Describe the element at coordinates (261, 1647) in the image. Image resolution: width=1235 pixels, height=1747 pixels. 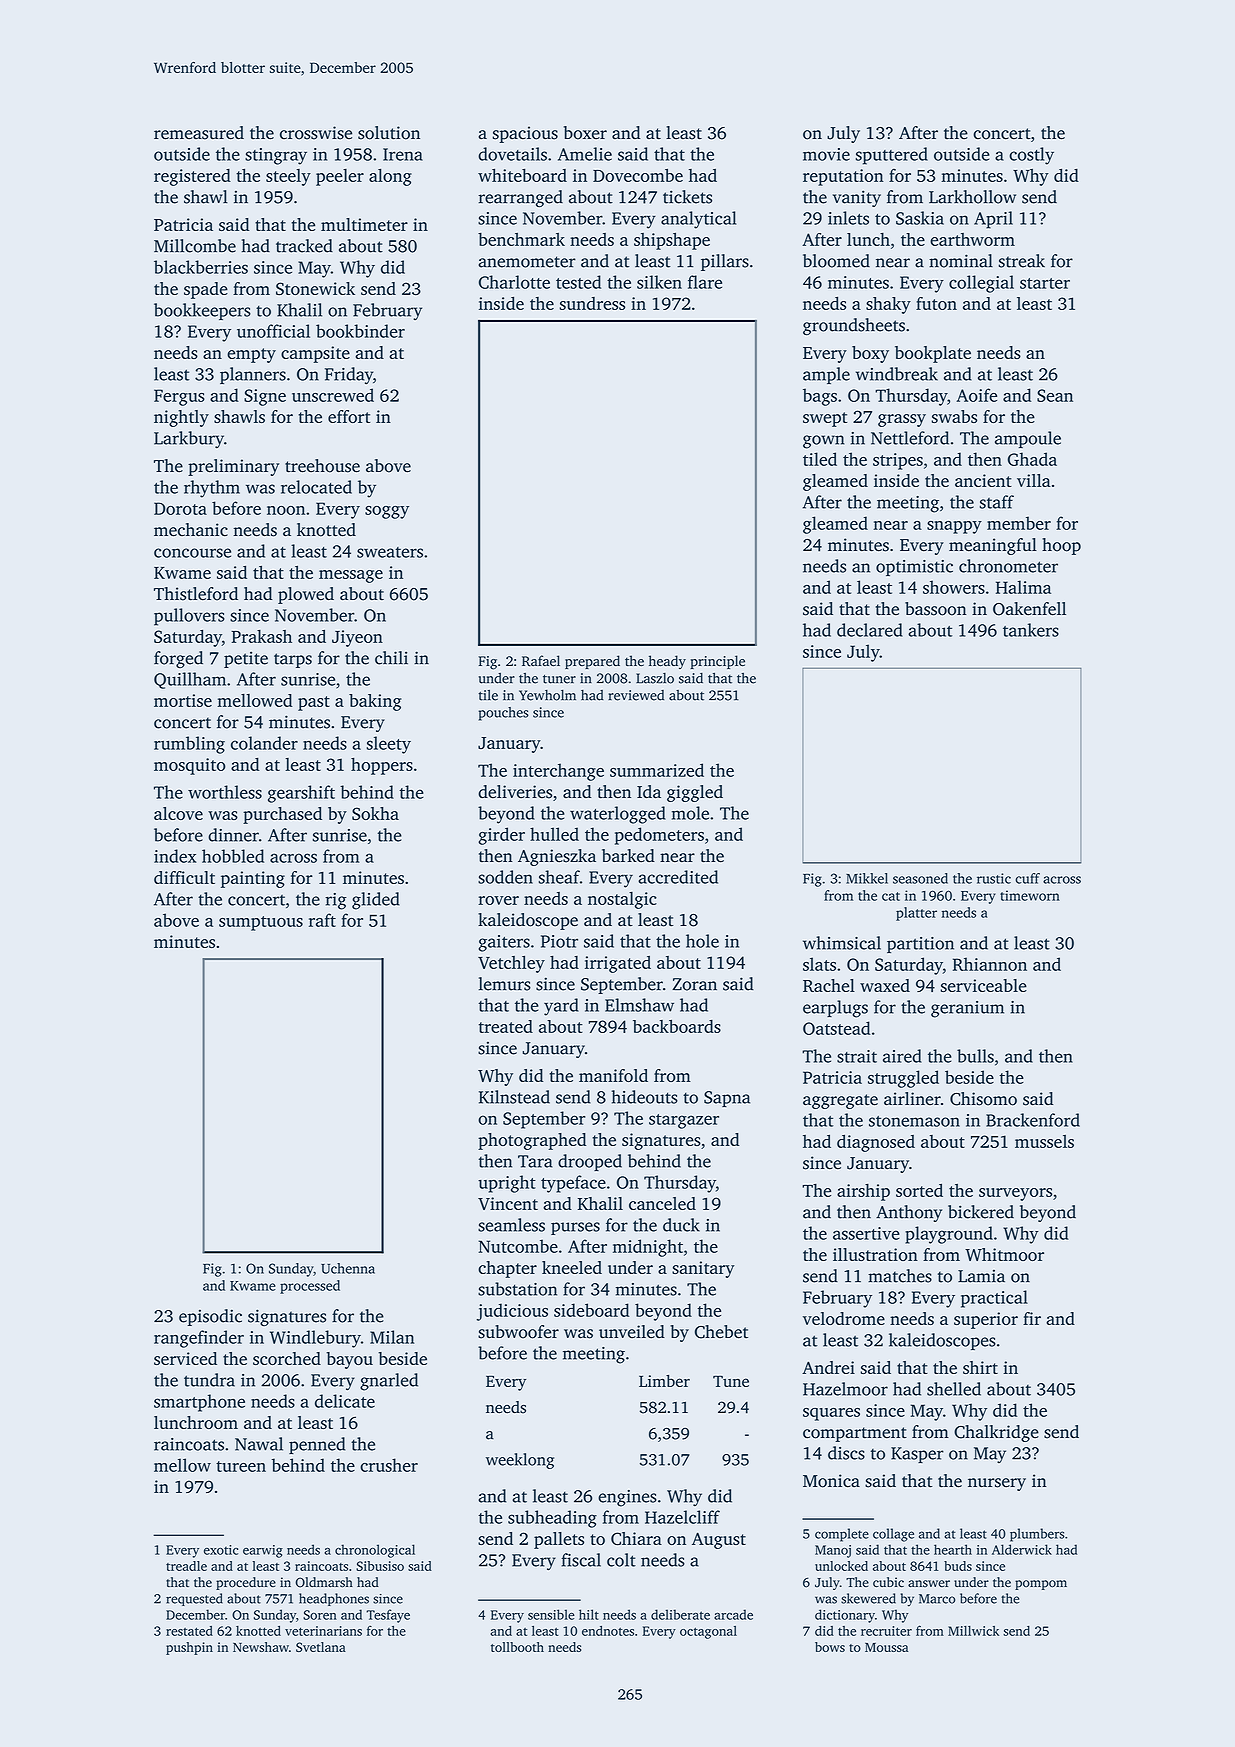
I see `Newshaw` at that location.
